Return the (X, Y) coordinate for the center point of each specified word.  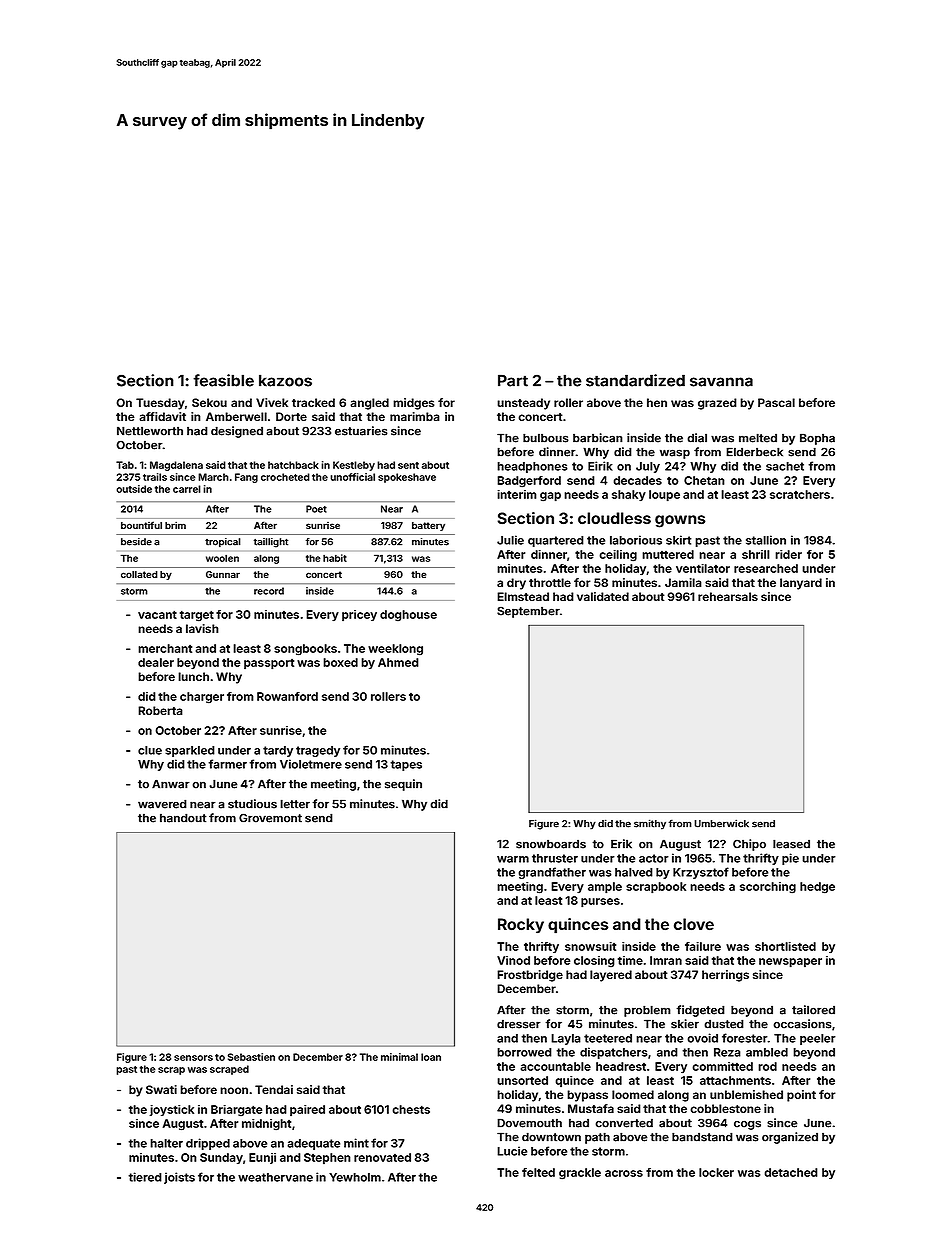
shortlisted (785, 946)
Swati (161, 1089)
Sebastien (251, 1057)
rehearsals (728, 596)
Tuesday (160, 404)
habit (335, 558)
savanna (721, 382)
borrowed (524, 1052)
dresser (519, 1024)
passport (269, 664)
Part (513, 380)
